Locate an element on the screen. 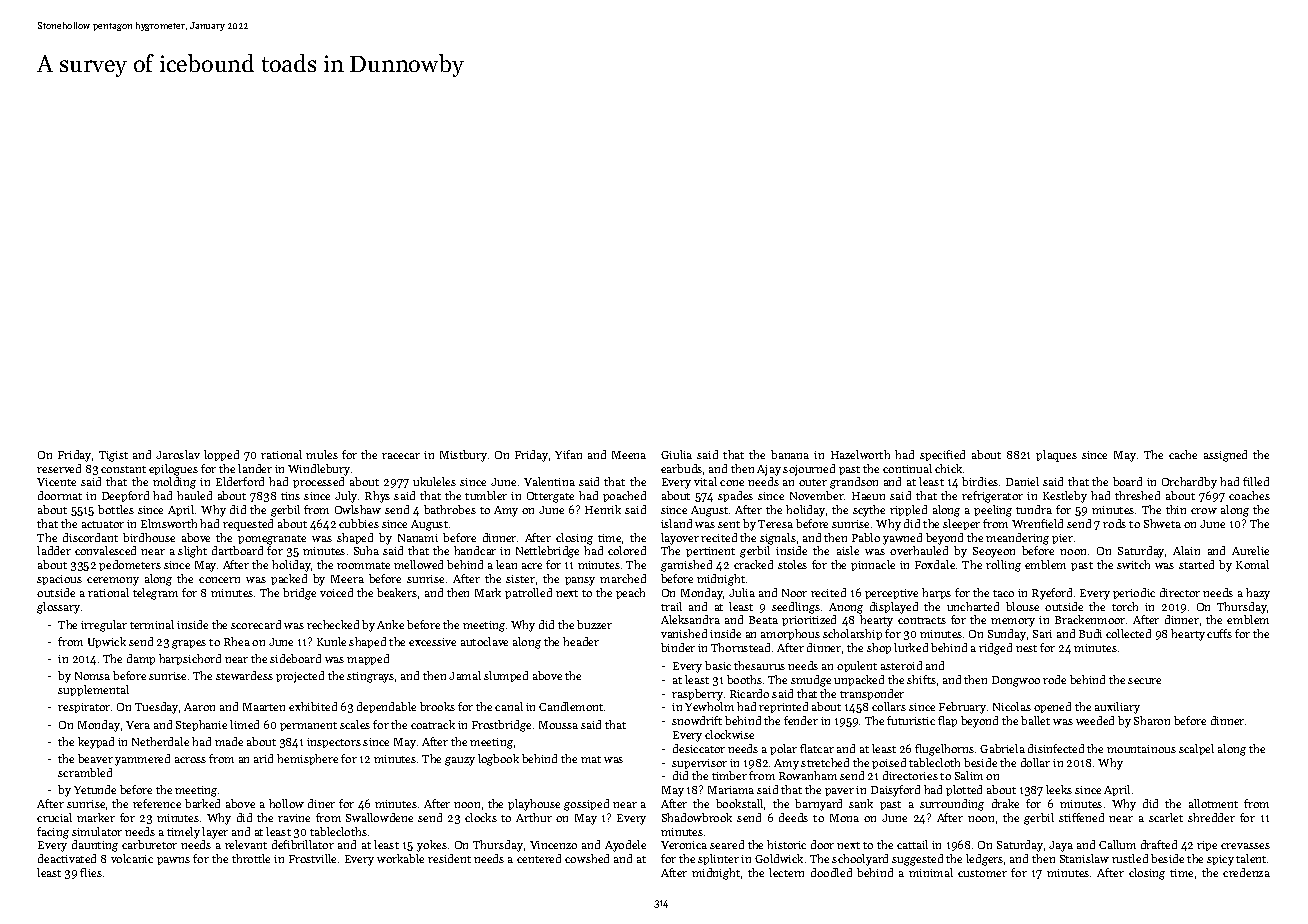 Image resolution: width=1308 pixels, height=924 pixels. cuffs is located at coordinates (1219, 633).
